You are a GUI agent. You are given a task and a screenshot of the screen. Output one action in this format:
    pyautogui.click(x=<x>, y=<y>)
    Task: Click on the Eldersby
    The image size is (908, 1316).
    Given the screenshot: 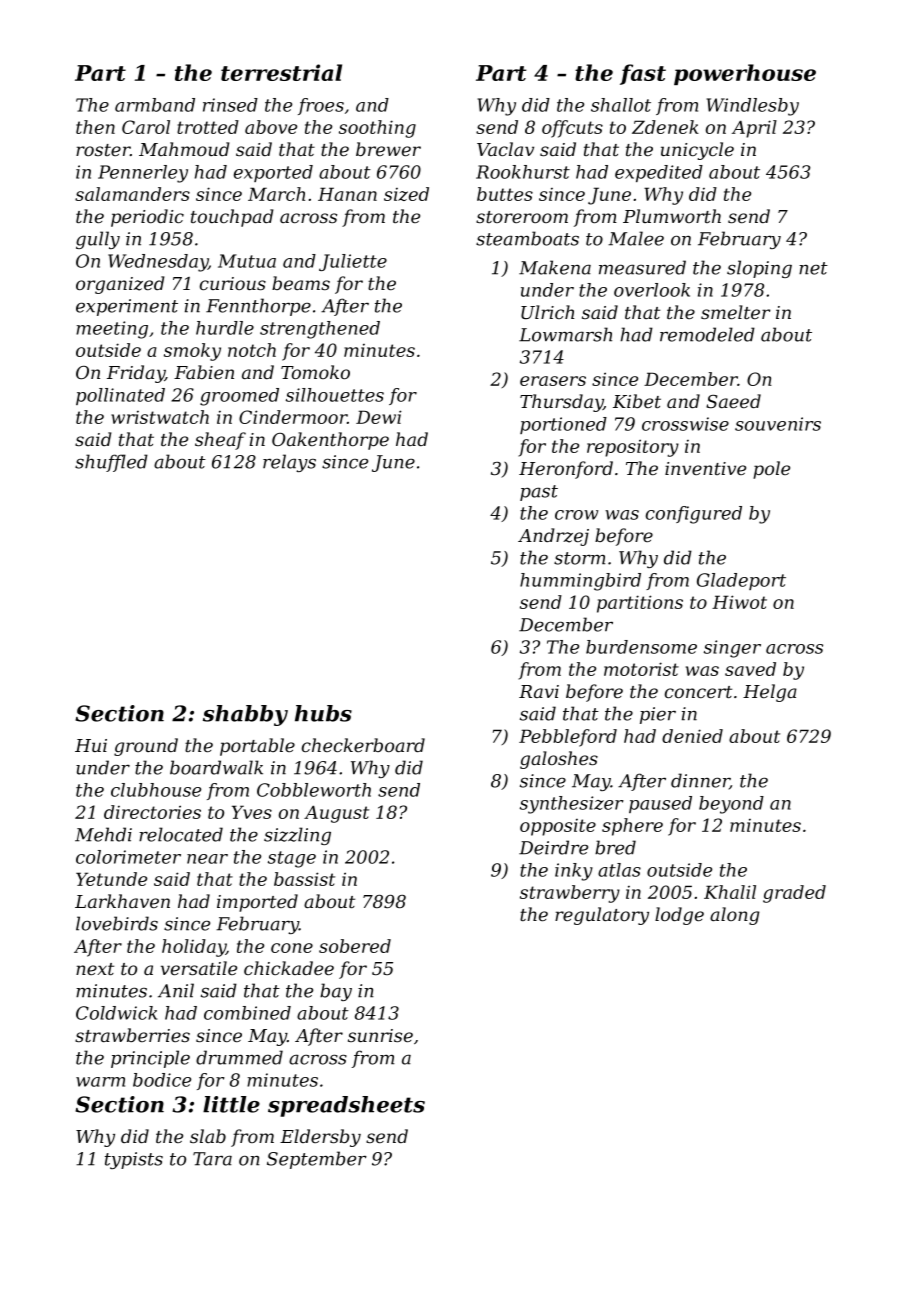 What is the action you would take?
    pyautogui.click(x=320, y=1138)
